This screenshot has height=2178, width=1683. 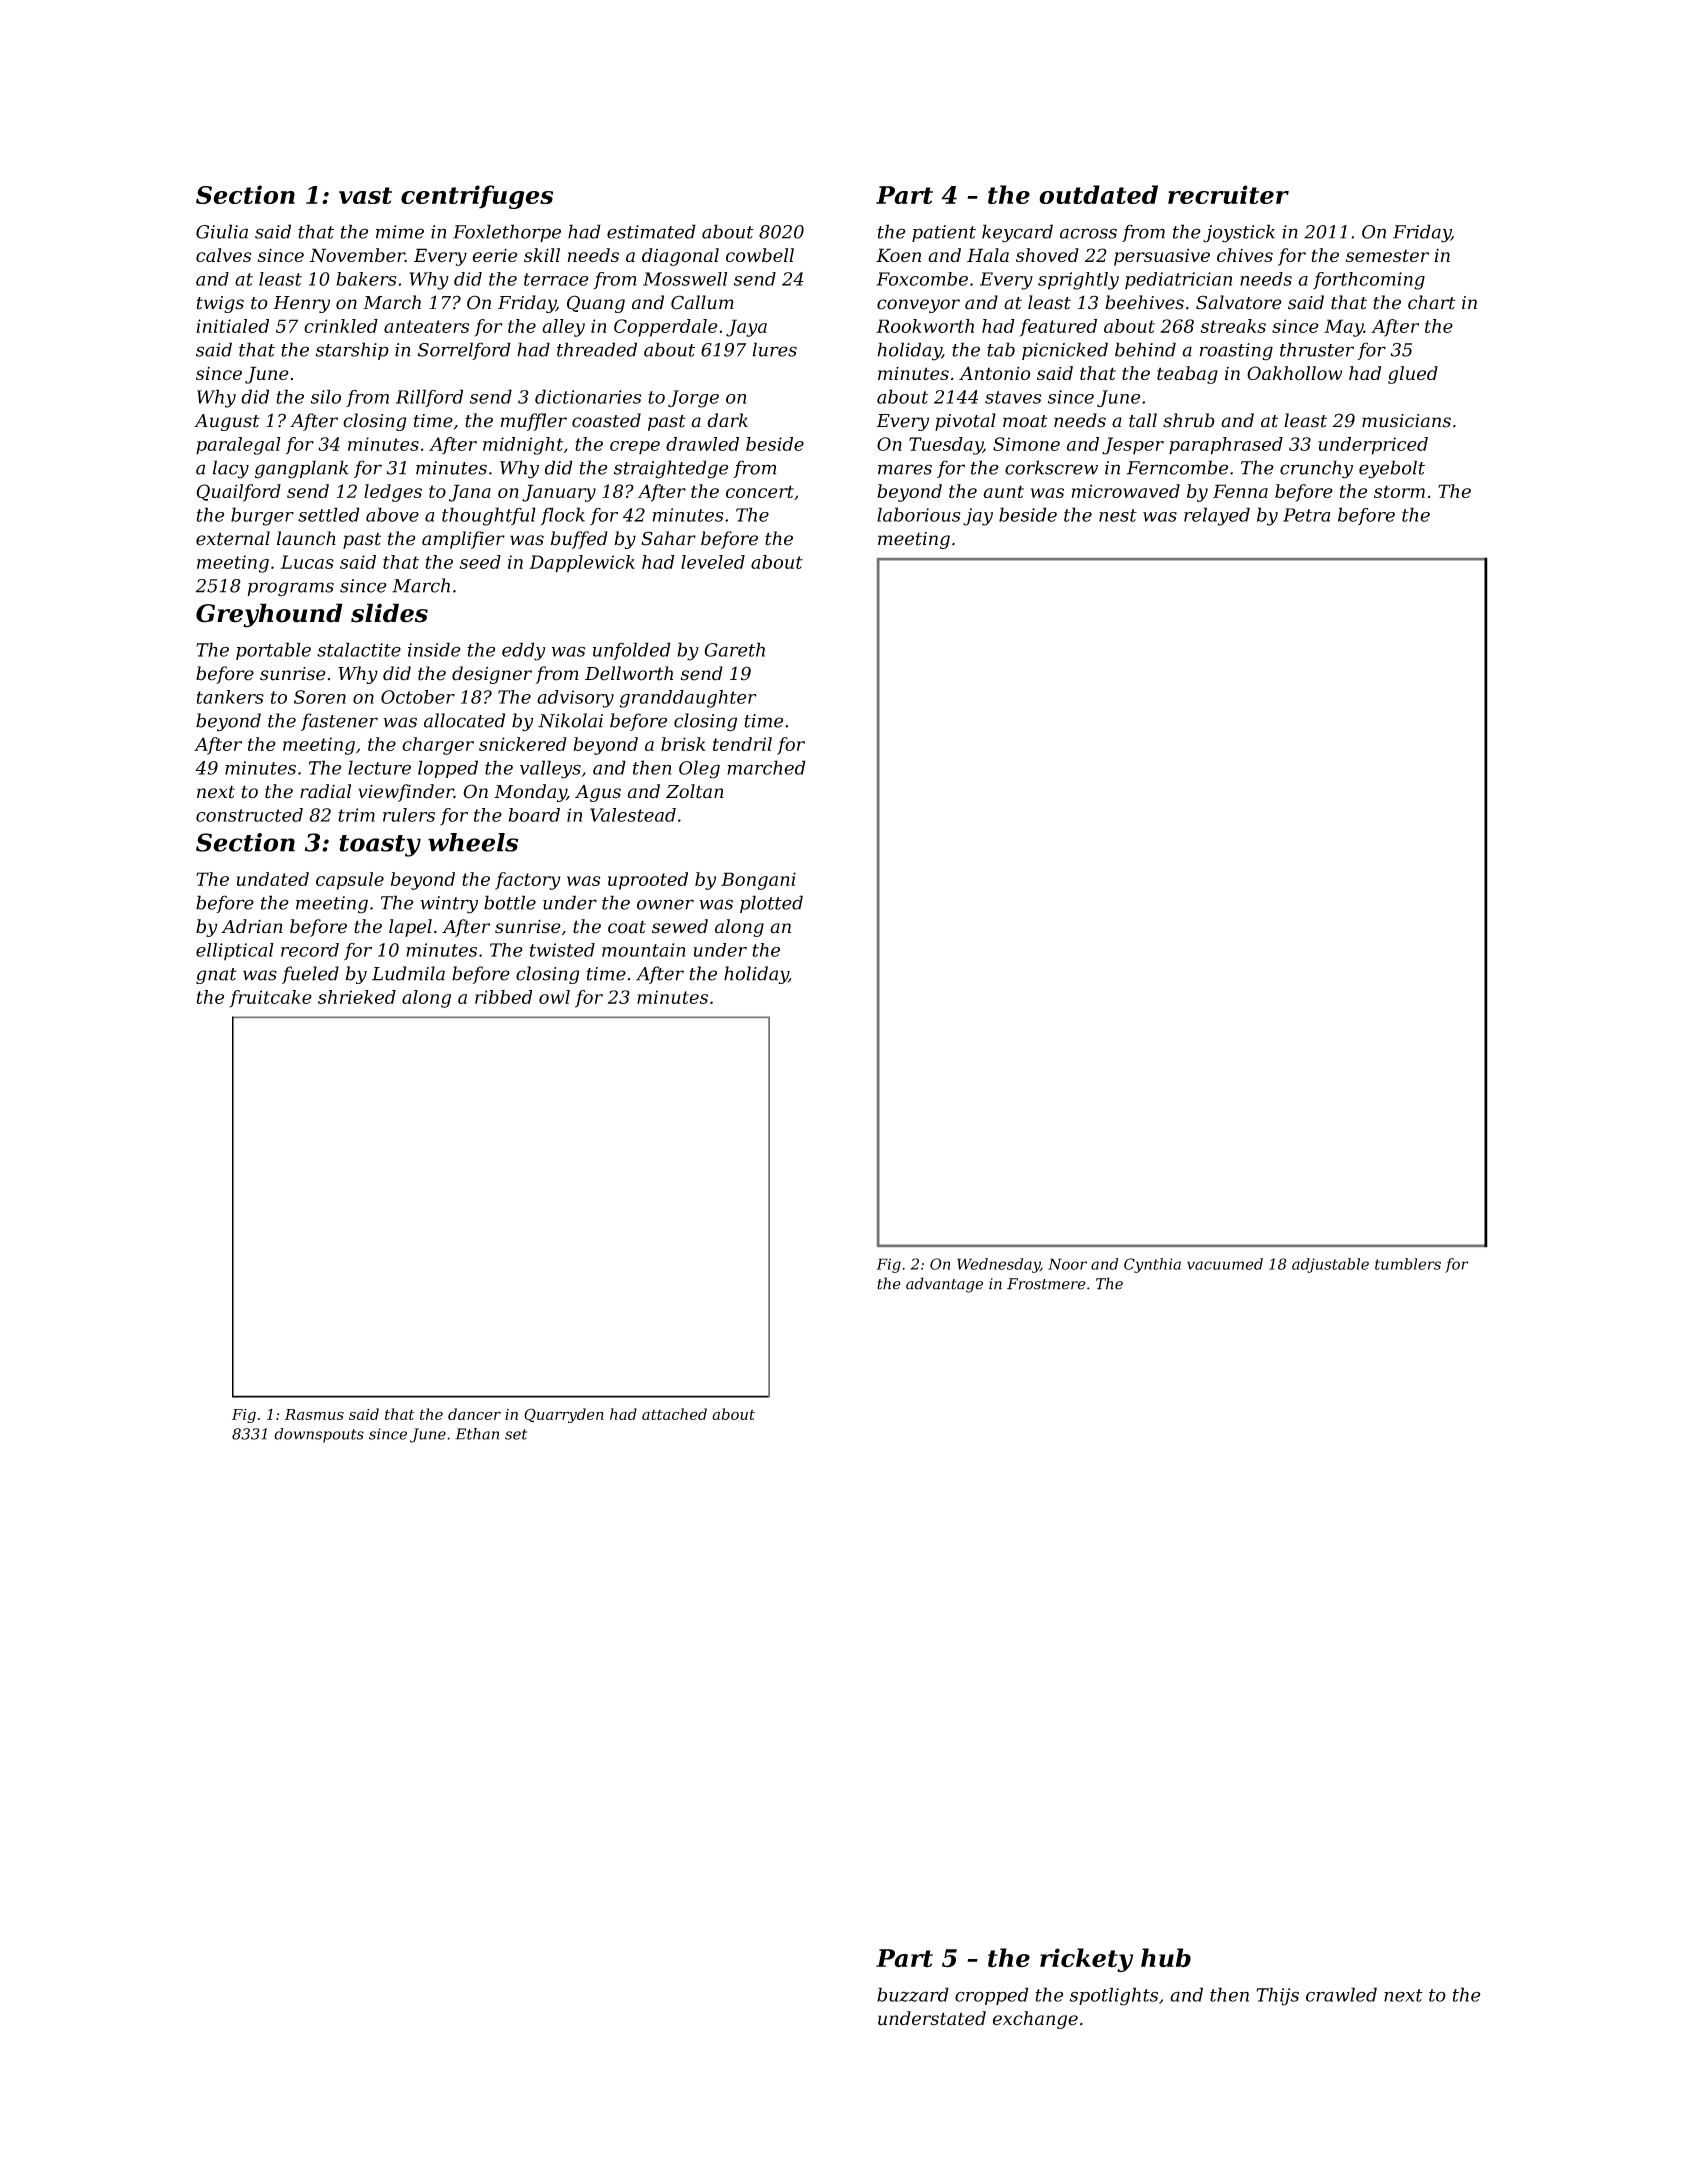 I want to click on Frostmere, so click(x=1046, y=1284).
